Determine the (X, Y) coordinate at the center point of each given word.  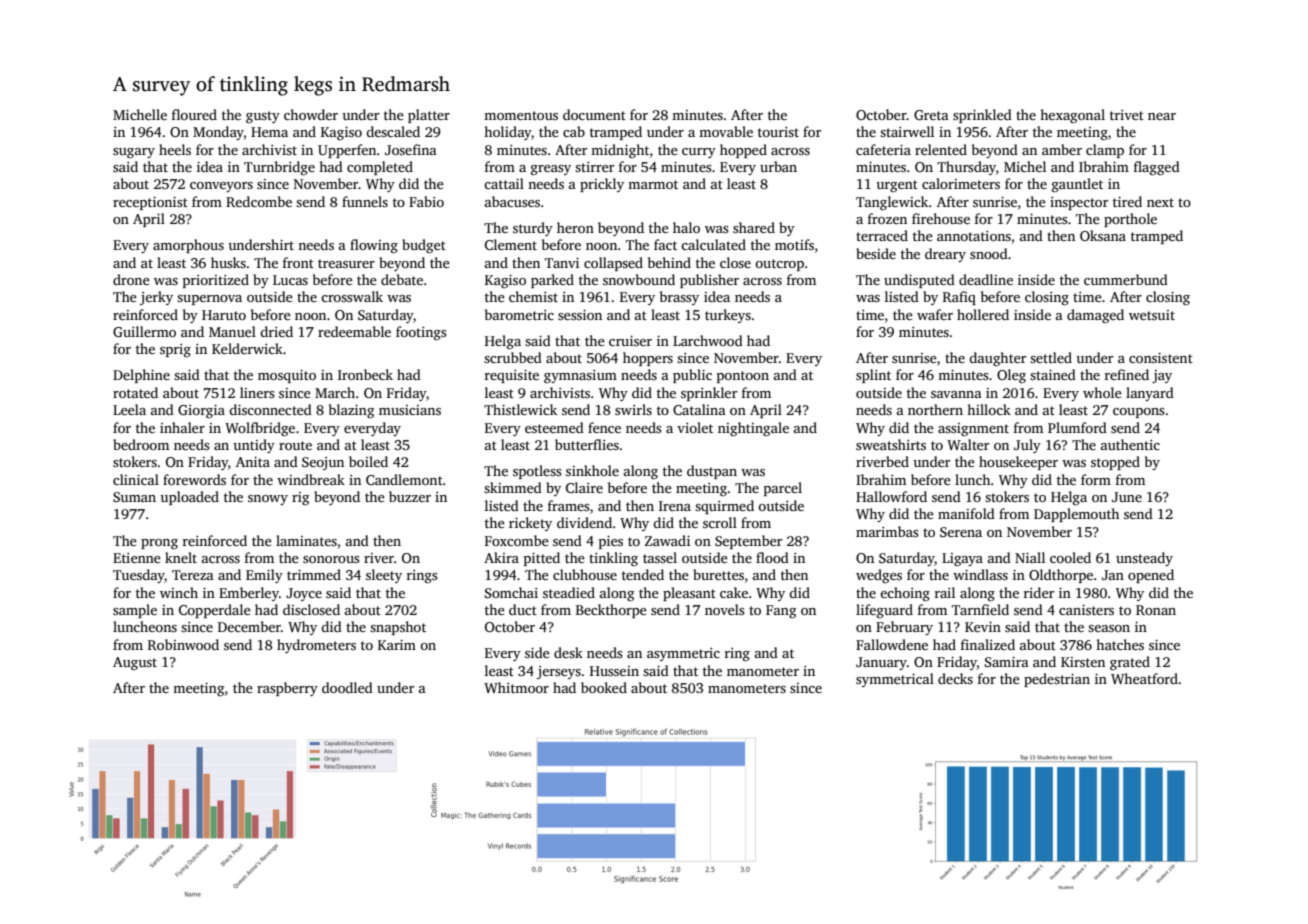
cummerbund (1126, 279)
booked (604, 687)
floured (194, 114)
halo (686, 227)
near (1162, 116)
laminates (306, 540)
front (298, 262)
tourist (778, 132)
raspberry (287, 689)
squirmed (724, 507)
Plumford (1077, 427)
